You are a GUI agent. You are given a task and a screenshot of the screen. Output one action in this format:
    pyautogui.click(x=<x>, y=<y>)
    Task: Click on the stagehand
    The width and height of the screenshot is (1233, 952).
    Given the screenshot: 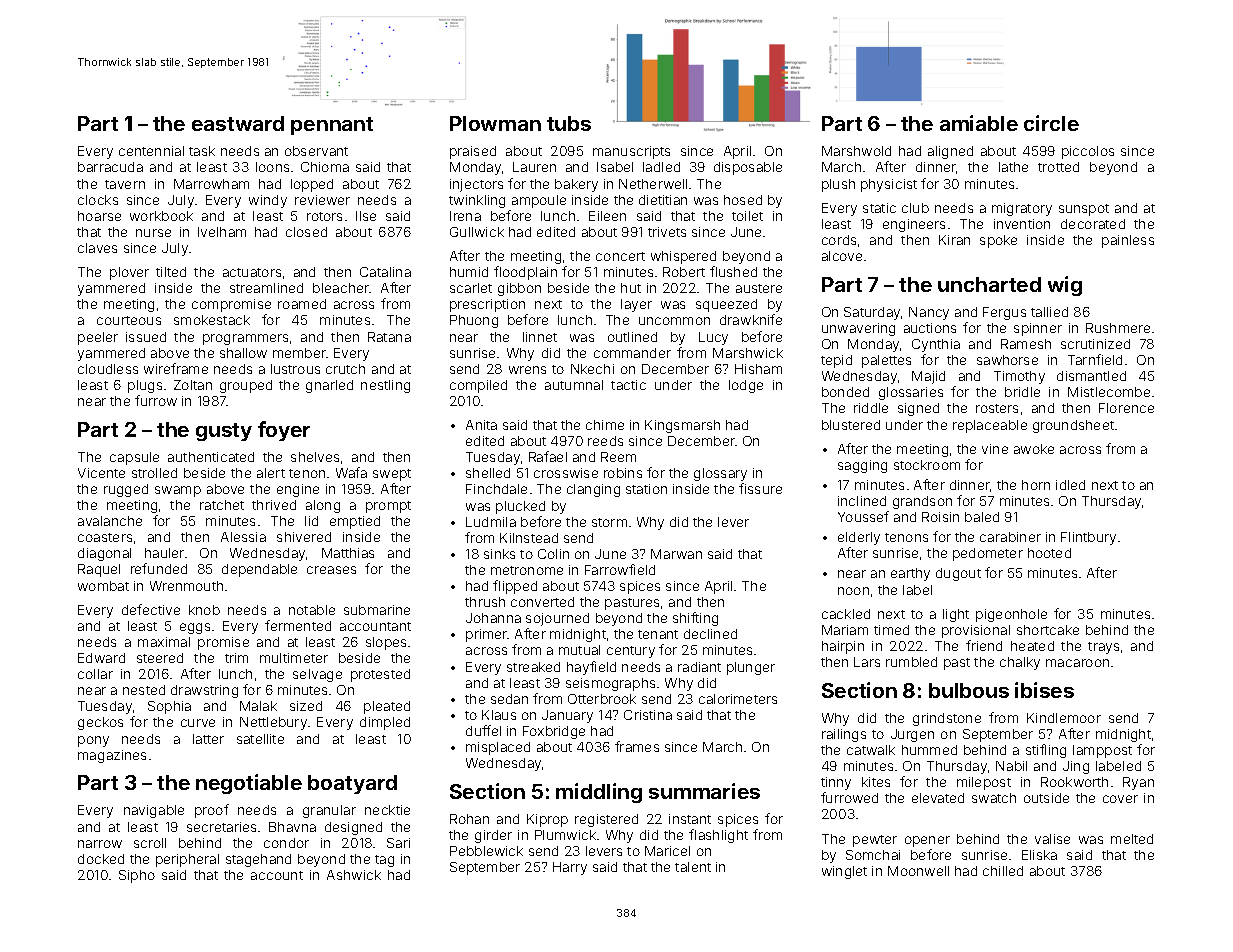 What is the action you would take?
    pyautogui.click(x=258, y=860)
